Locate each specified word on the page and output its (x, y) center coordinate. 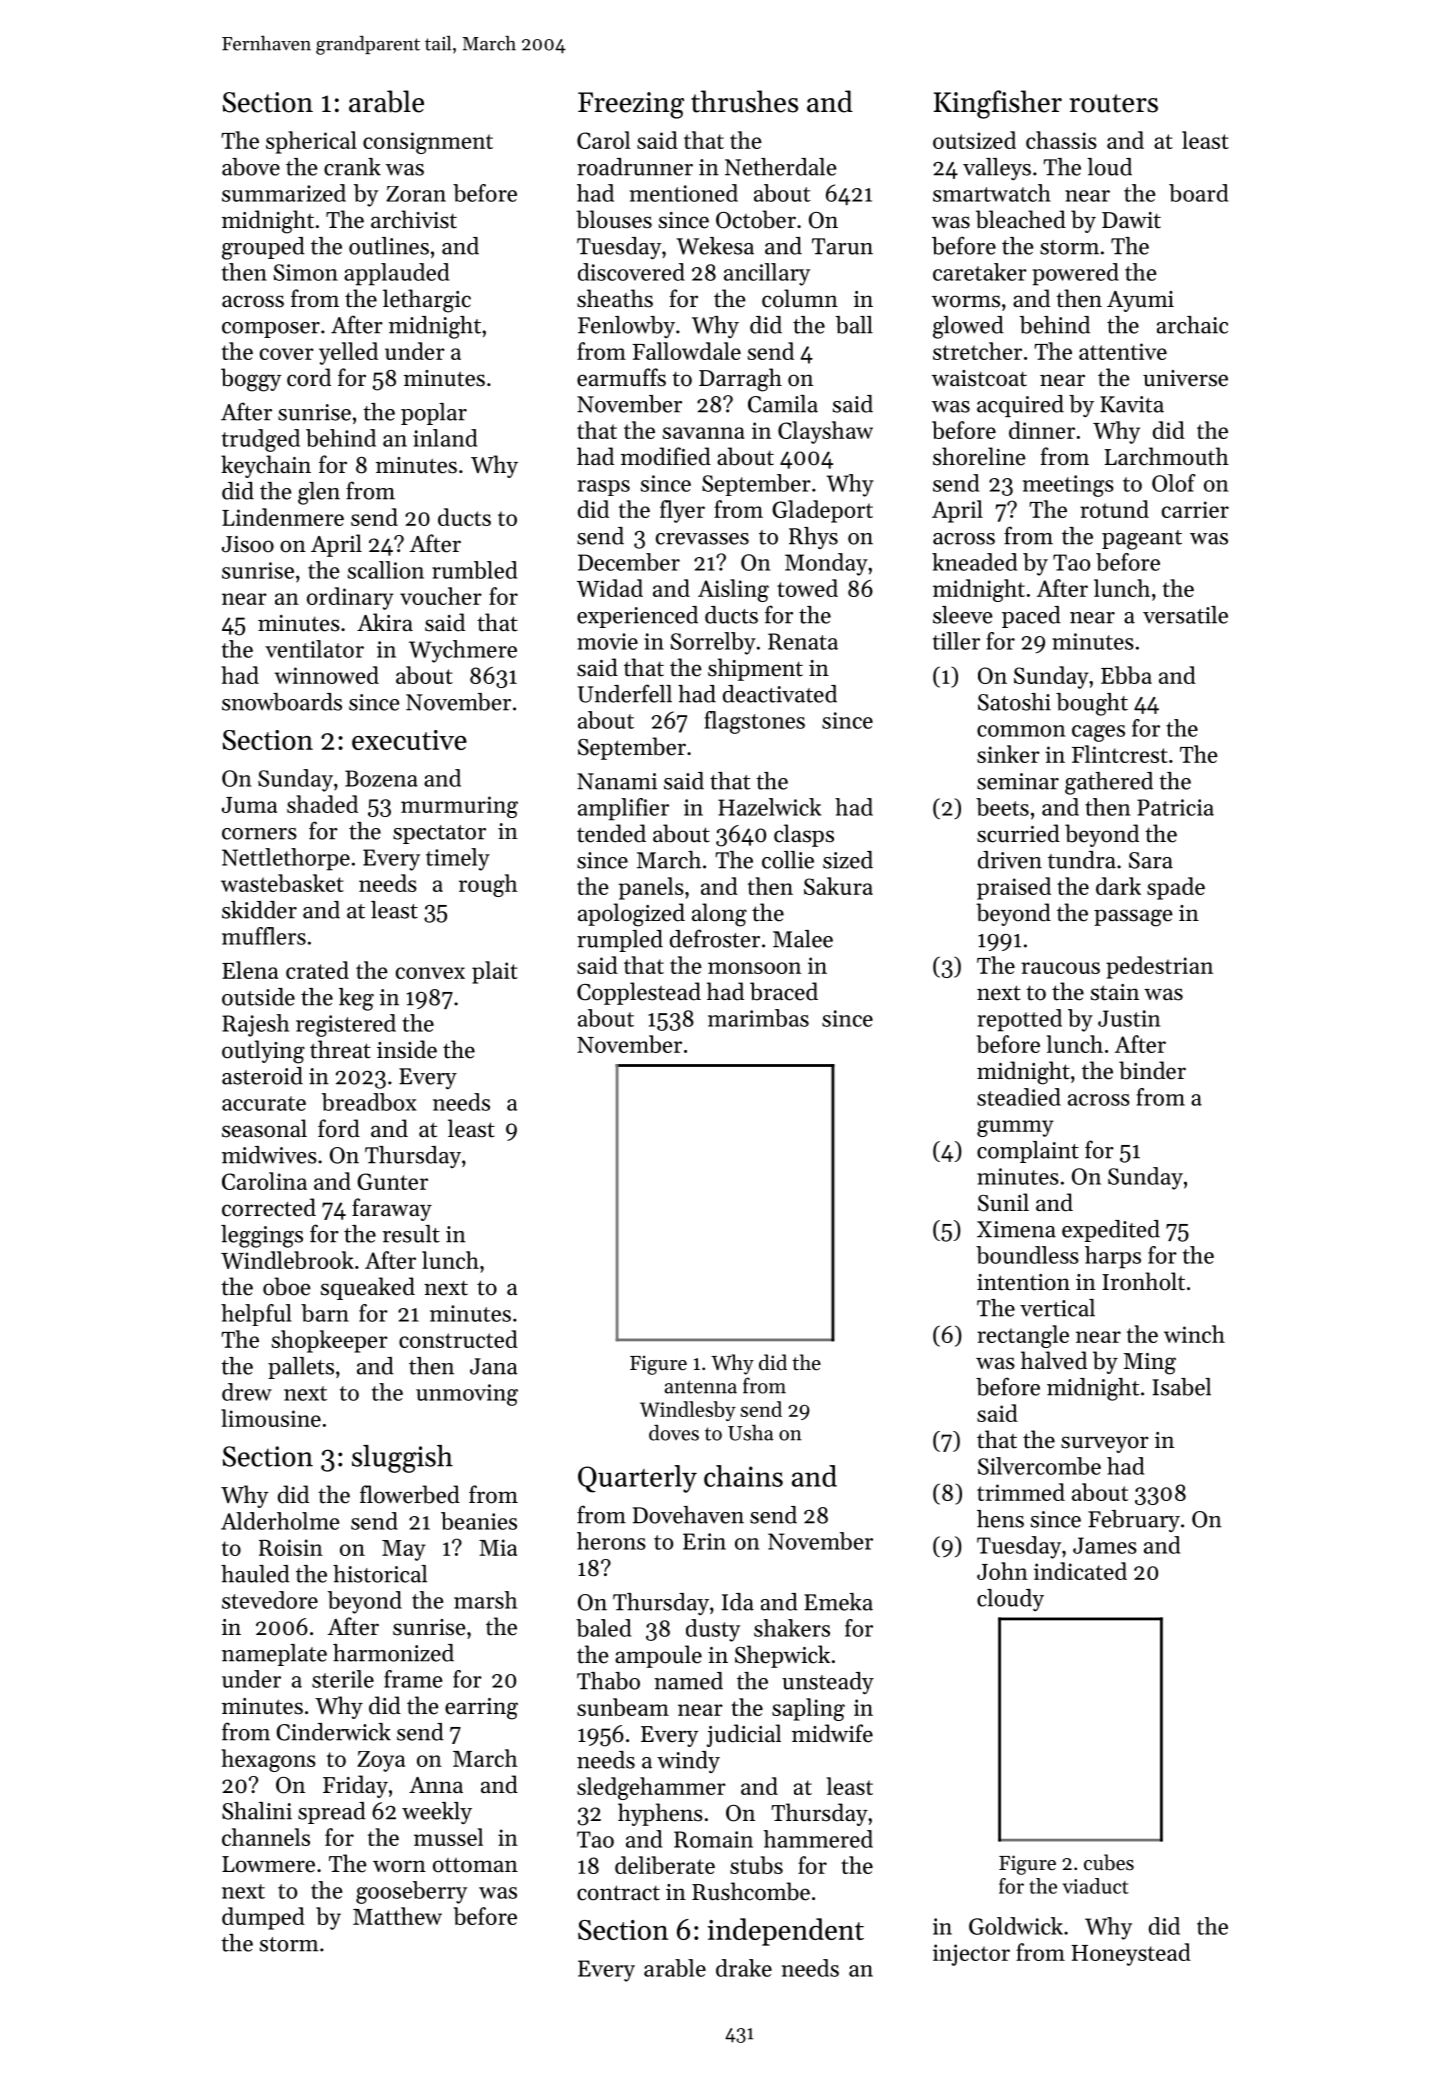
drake (744, 1968)
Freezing (631, 105)
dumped (263, 1918)
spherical (311, 142)
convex (430, 973)
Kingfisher (998, 104)
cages (1098, 733)
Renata (803, 641)
